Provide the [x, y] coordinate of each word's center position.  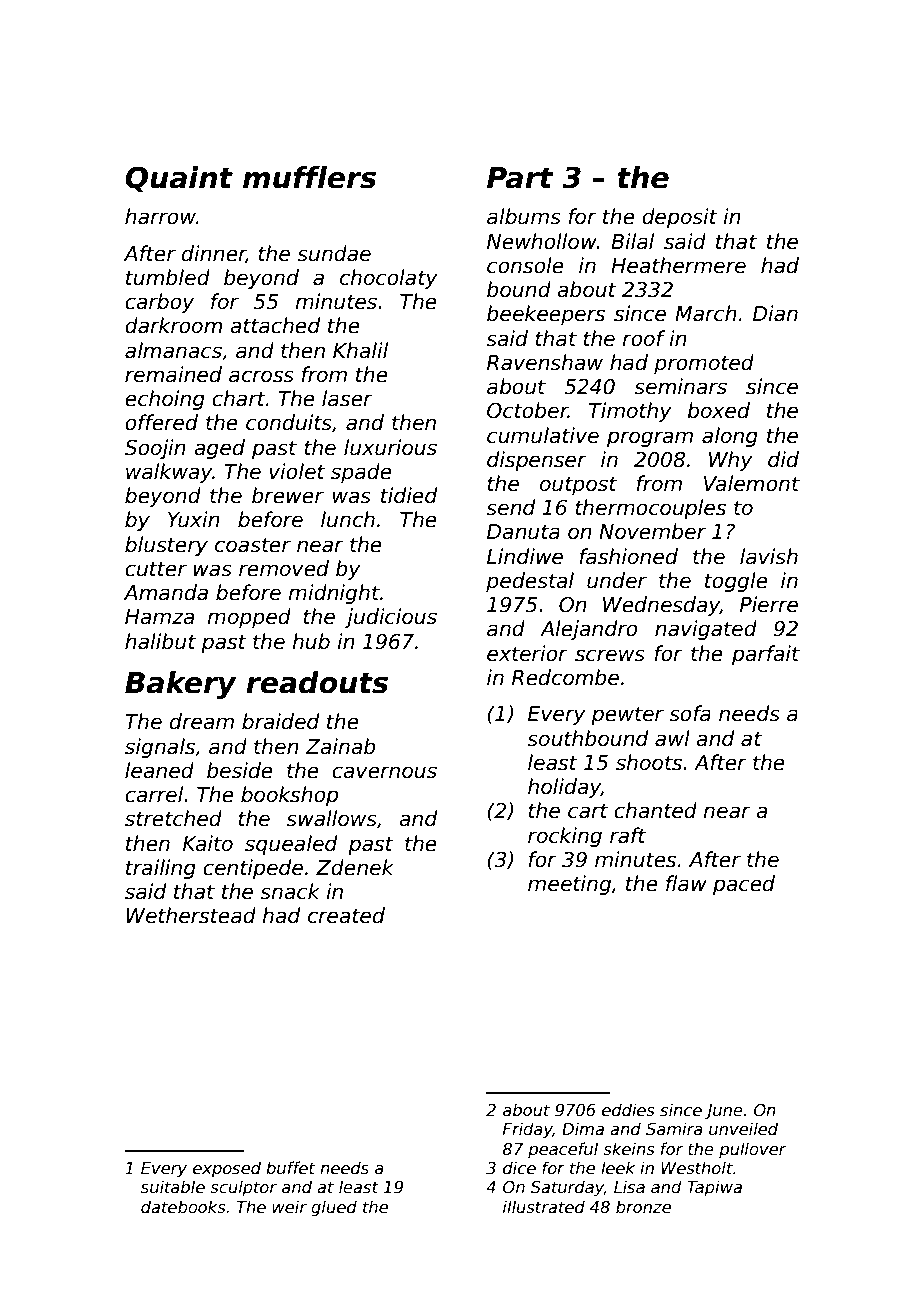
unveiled [743, 1129]
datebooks [183, 1207]
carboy [159, 303]
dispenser [537, 461]
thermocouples [650, 509]
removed [284, 568]
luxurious [390, 447]
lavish [769, 556]
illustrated [544, 1207]
